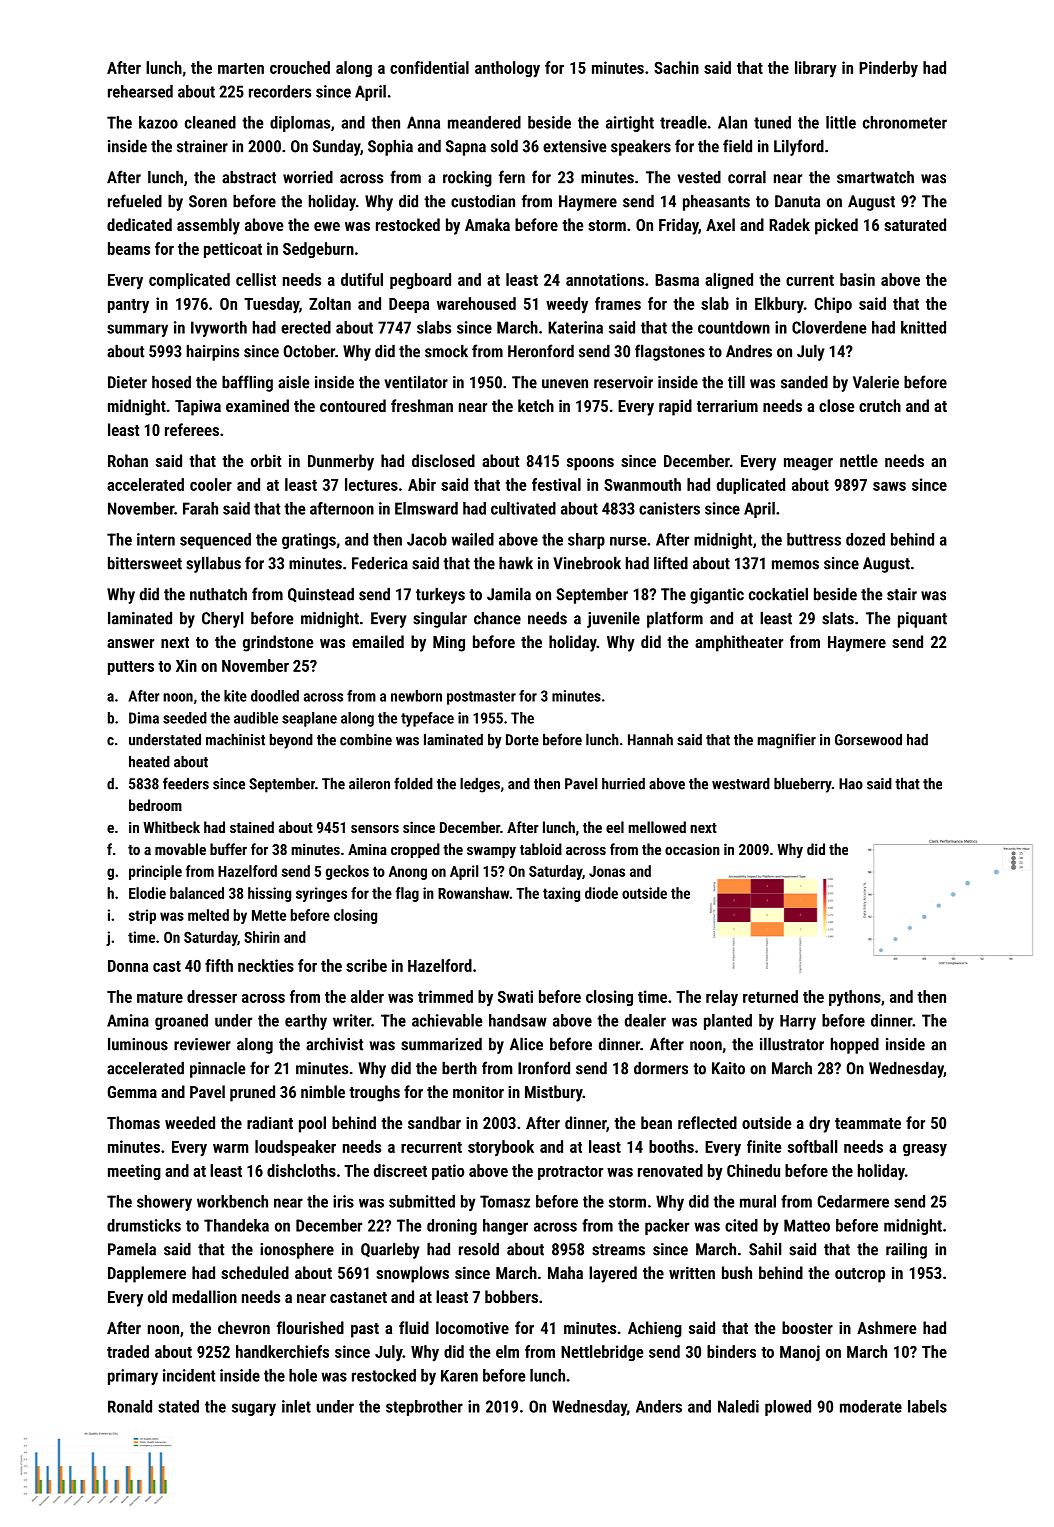 Image resolution: width=1054 pixels, height=1527 pixels. Describe the element at coordinates (888, 69) in the screenshot. I see `Pinderby` at that location.
